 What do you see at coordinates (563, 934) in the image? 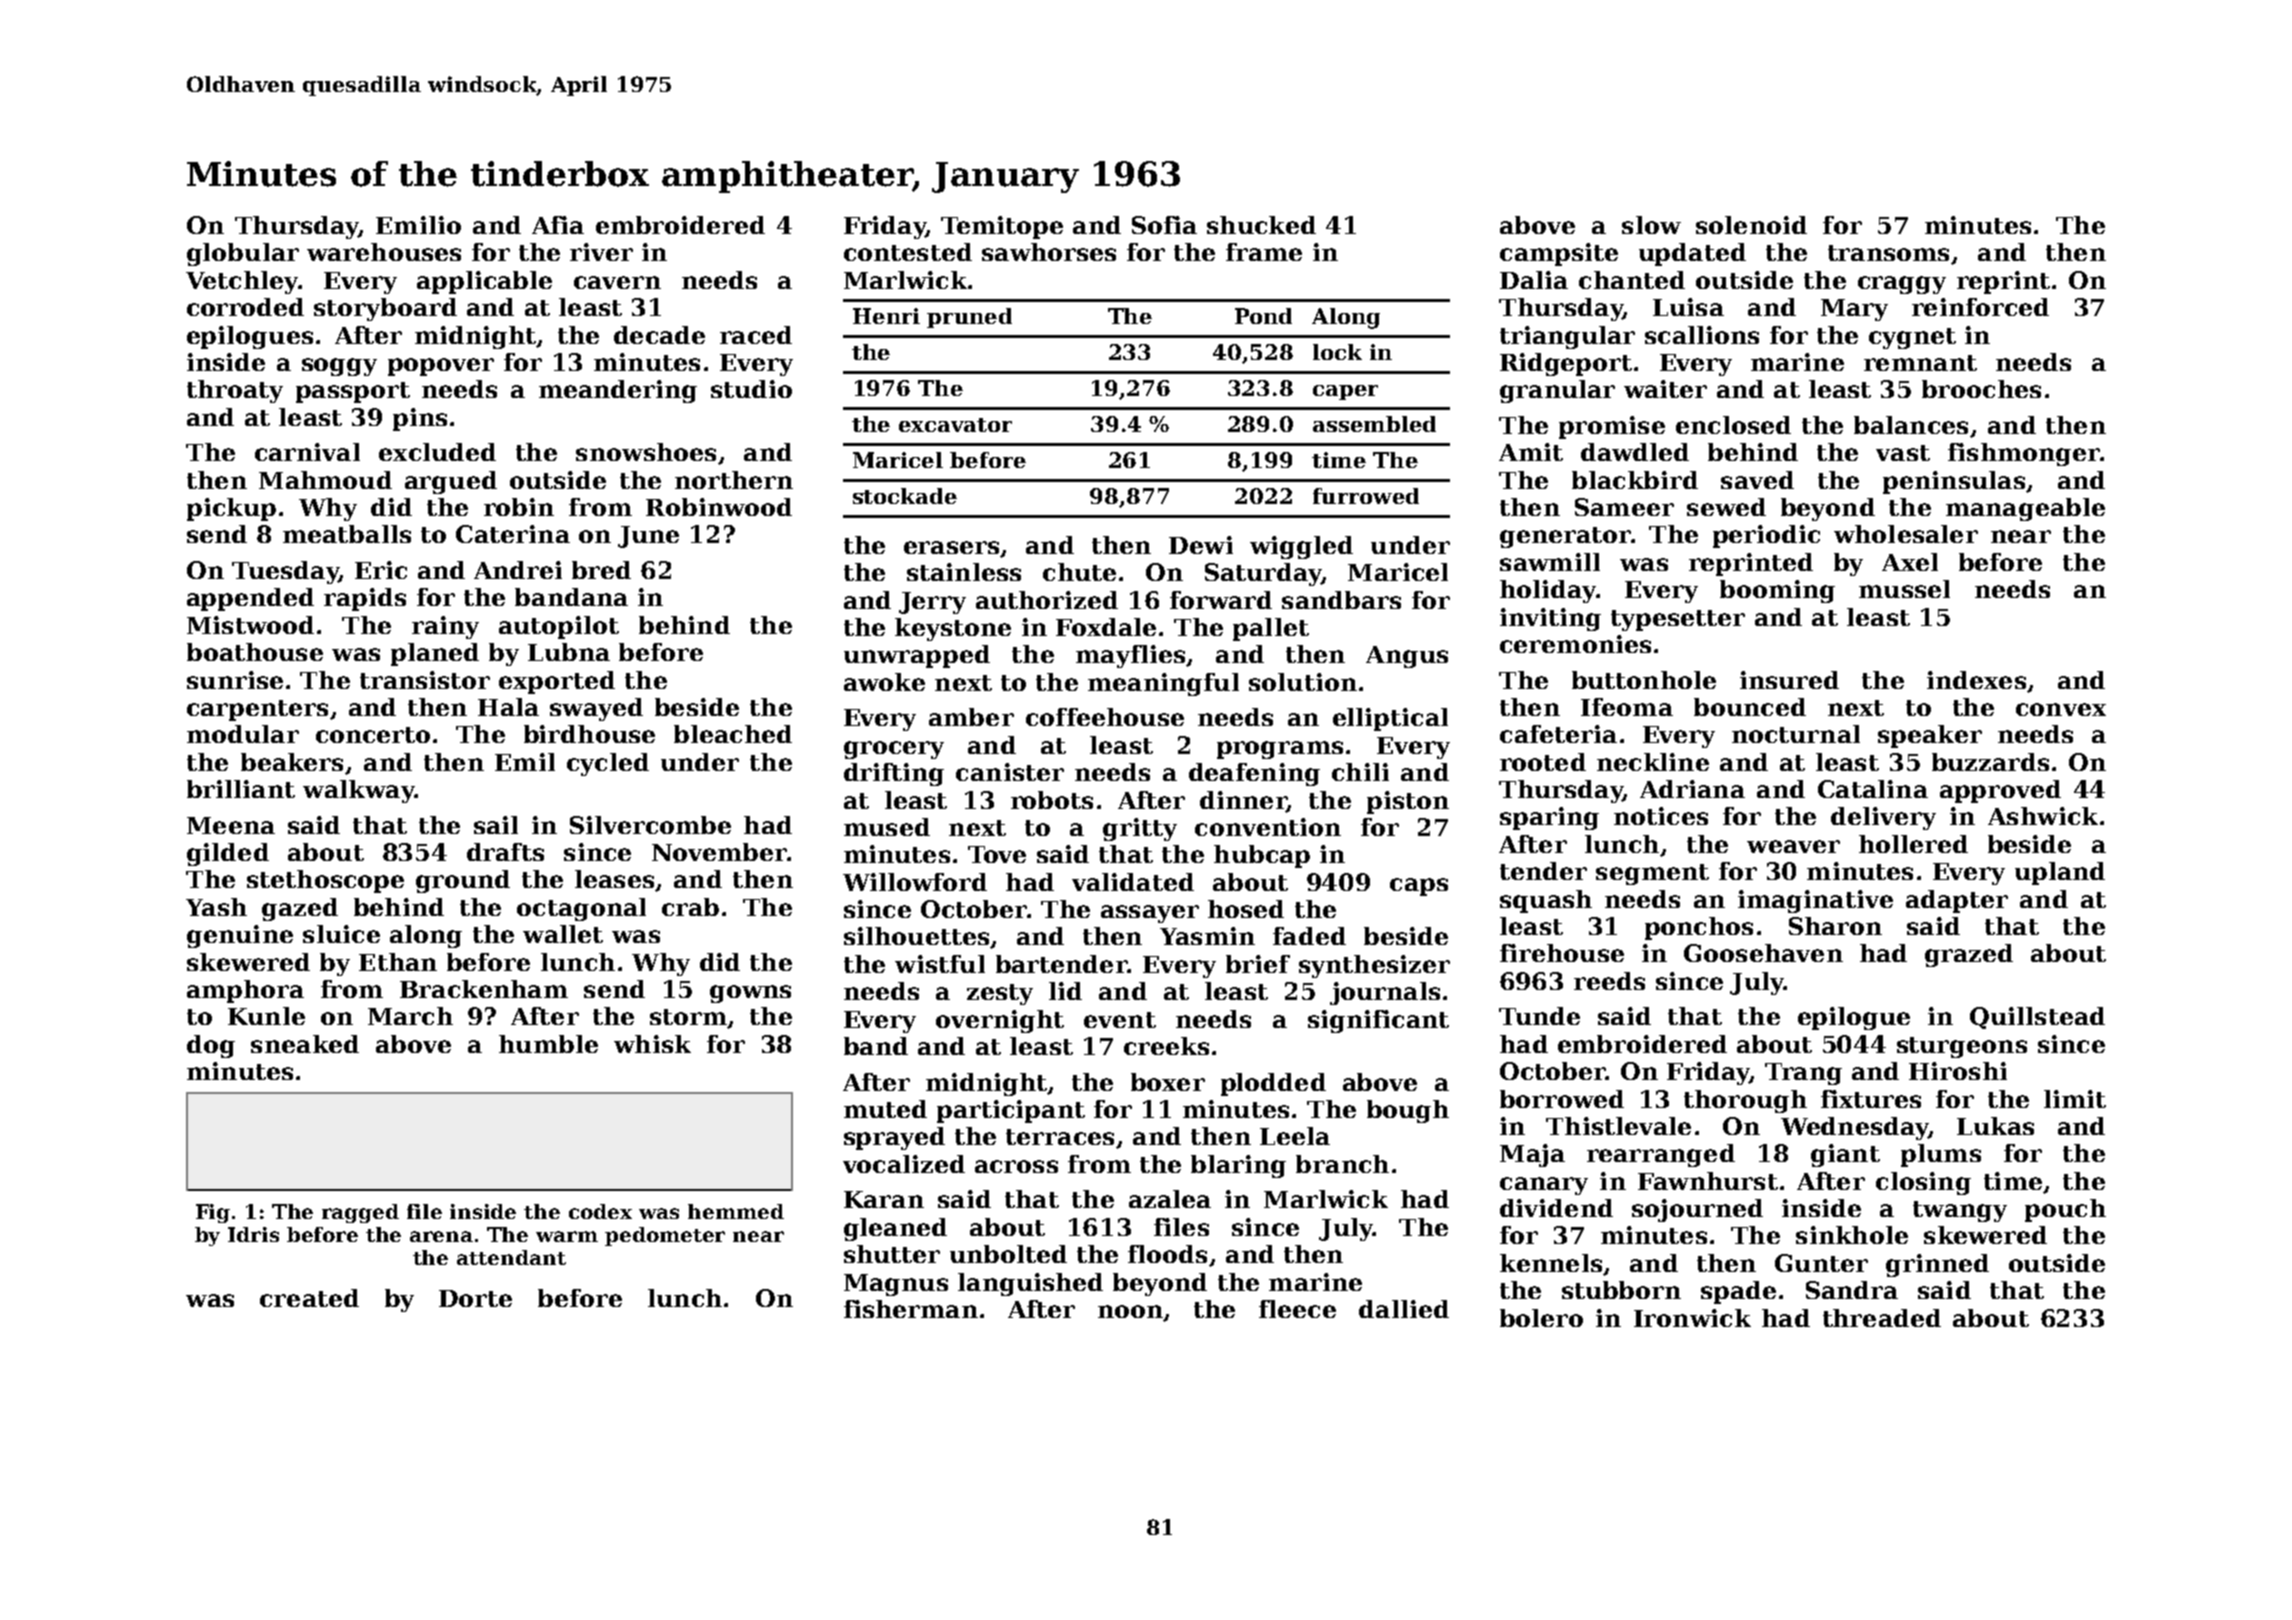
I see `wallet` at bounding box center [563, 934].
